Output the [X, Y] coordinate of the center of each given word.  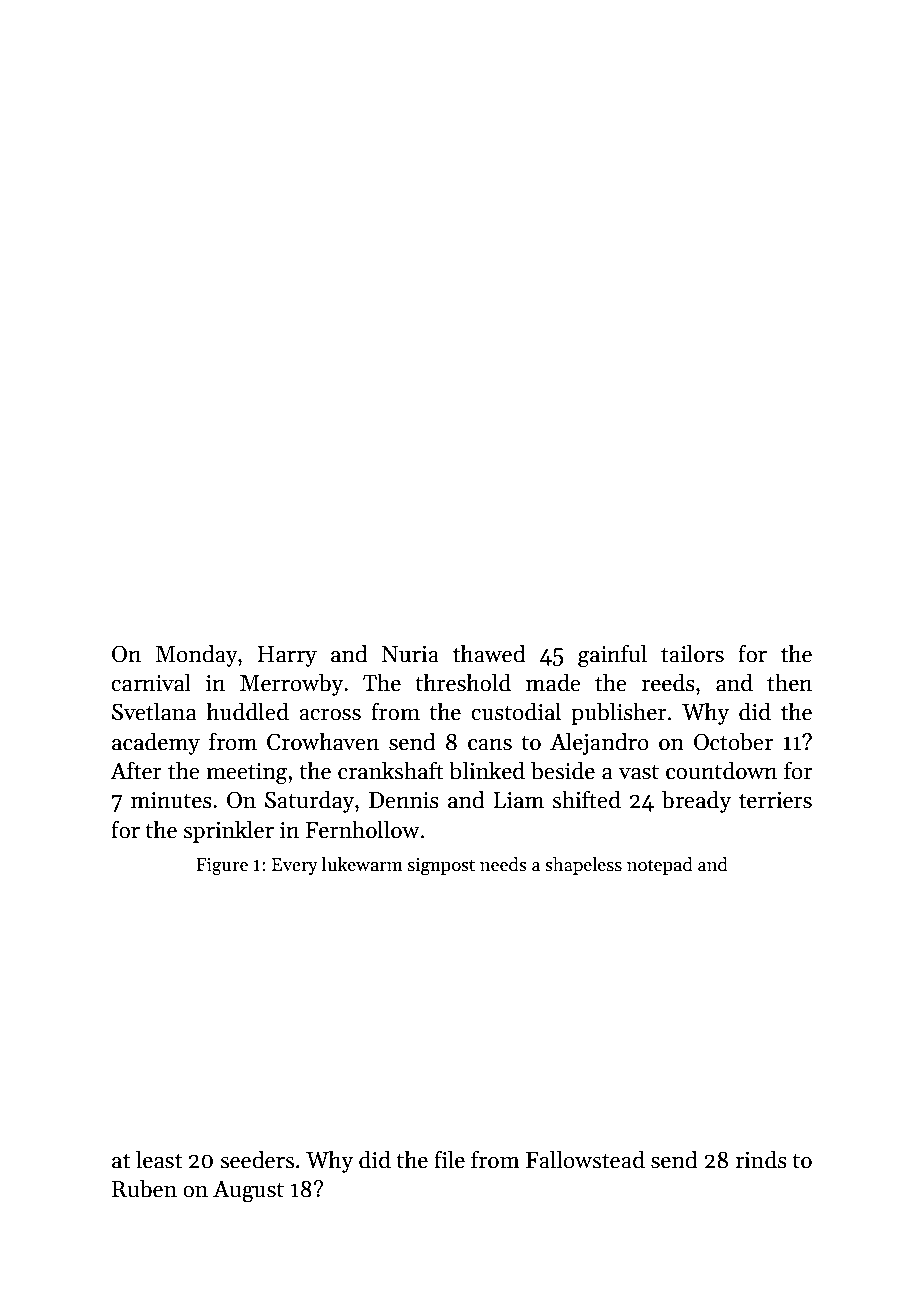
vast [638, 772]
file [449, 1159]
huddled [247, 711]
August [248, 1192]
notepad [660, 866]
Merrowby [291, 684]
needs [503, 864]
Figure [222, 867]
